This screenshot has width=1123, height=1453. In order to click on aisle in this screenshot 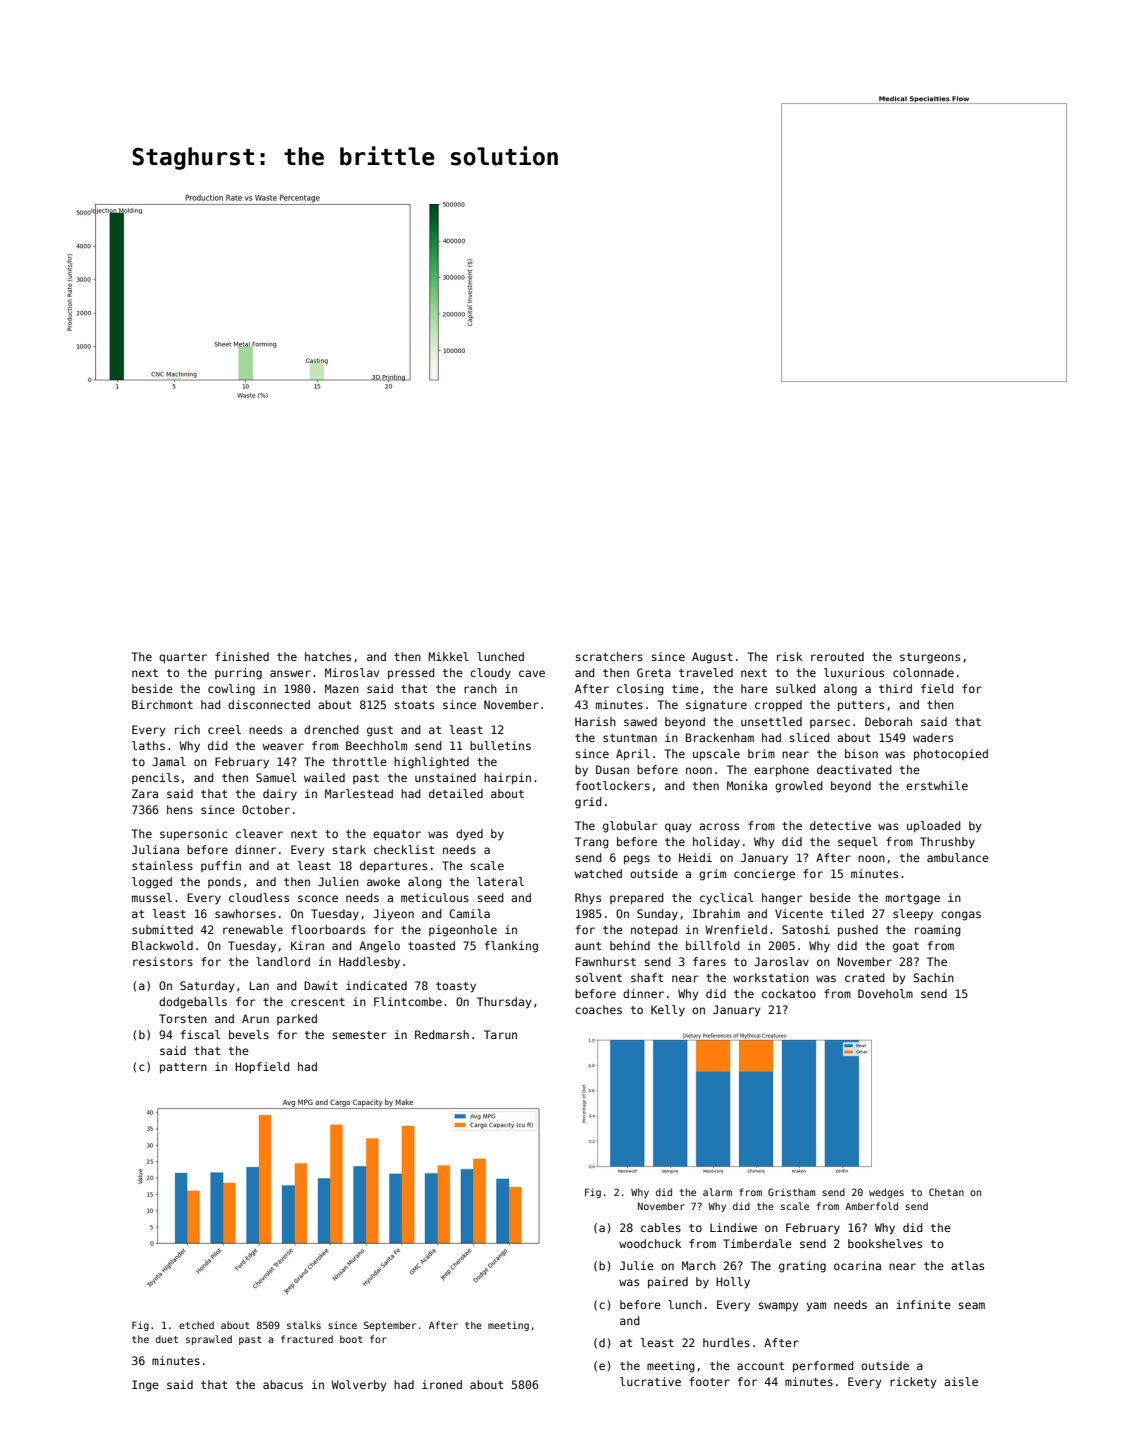, I will do `click(961, 1381)`.
